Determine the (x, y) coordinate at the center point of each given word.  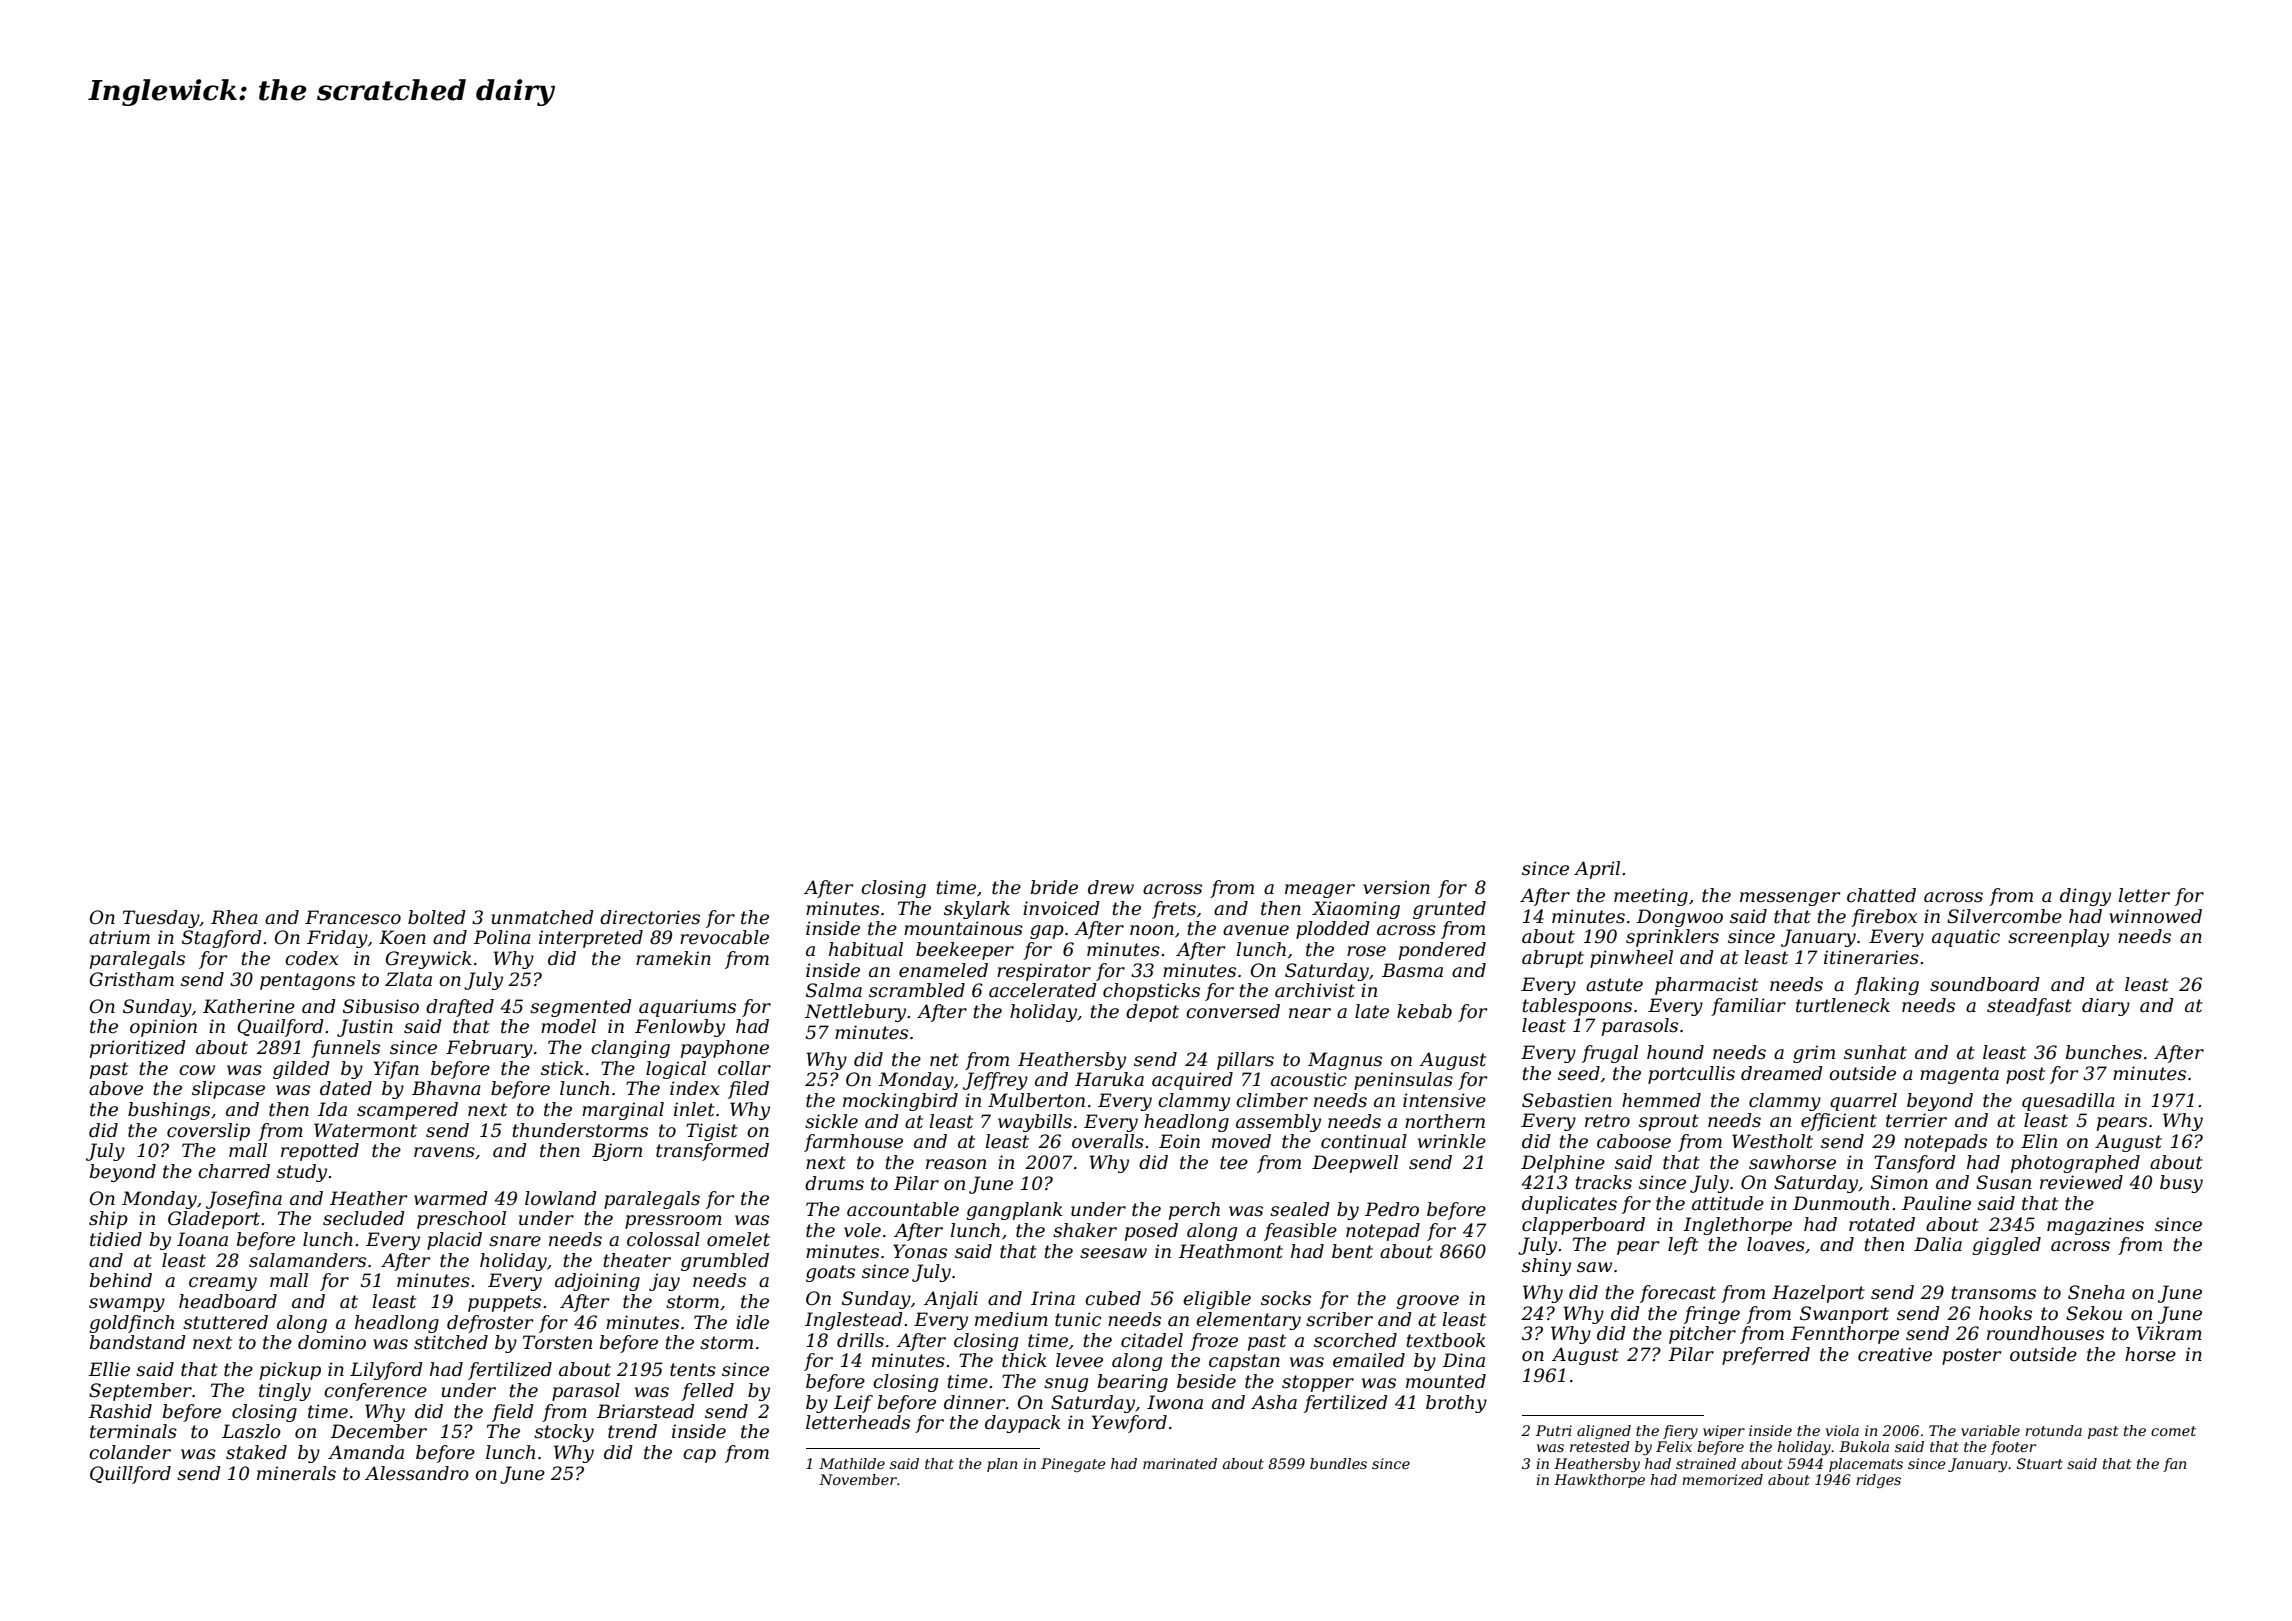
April (1597, 870)
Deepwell (1355, 1164)
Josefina (244, 1200)
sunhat (1875, 1052)
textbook (1446, 1340)
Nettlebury (855, 1013)
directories (650, 917)
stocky (564, 1433)
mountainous (963, 928)
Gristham (132, 979)
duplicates (1569, 1205)
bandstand (138, 1342)
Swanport (1844, 1315)
